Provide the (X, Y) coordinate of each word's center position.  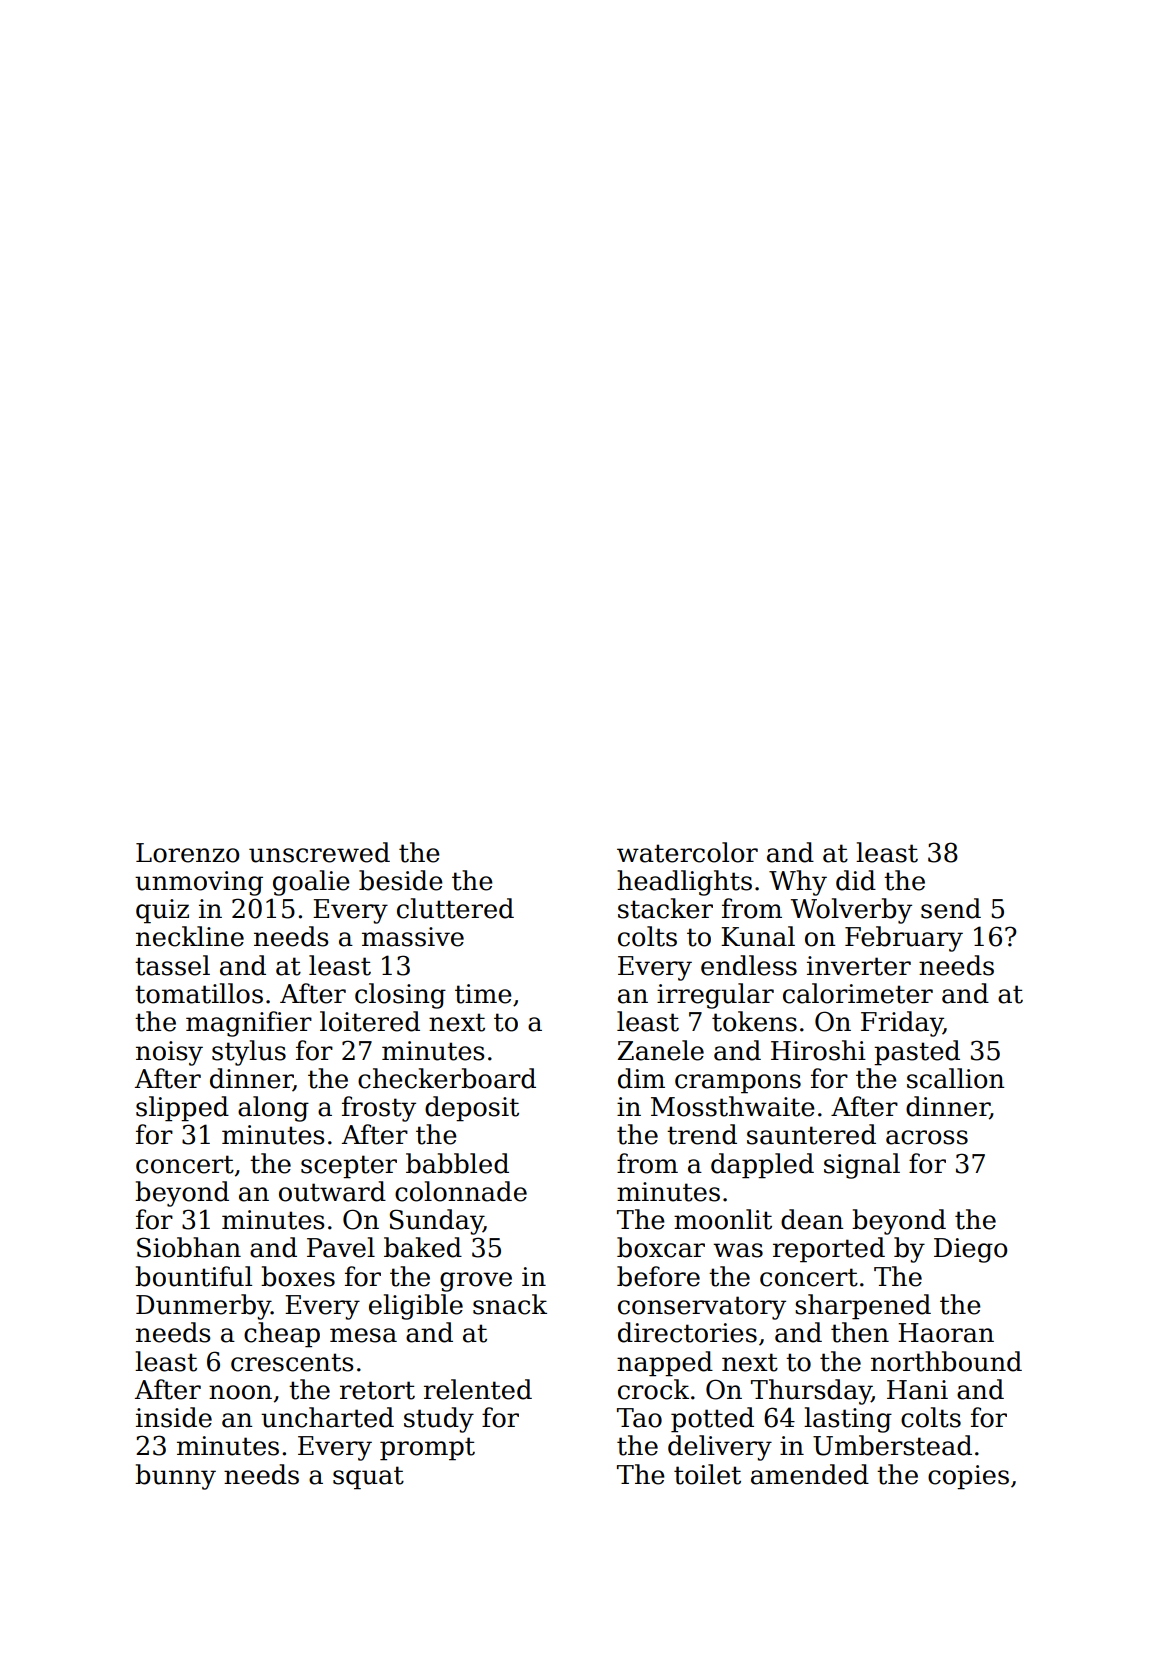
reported (829, 1250)
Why (798, 883)
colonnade (461, 1191)
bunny (175, 1477)
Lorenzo (188, 853)
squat (368, 1478)
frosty (379, 1109)
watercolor (687, 852)
